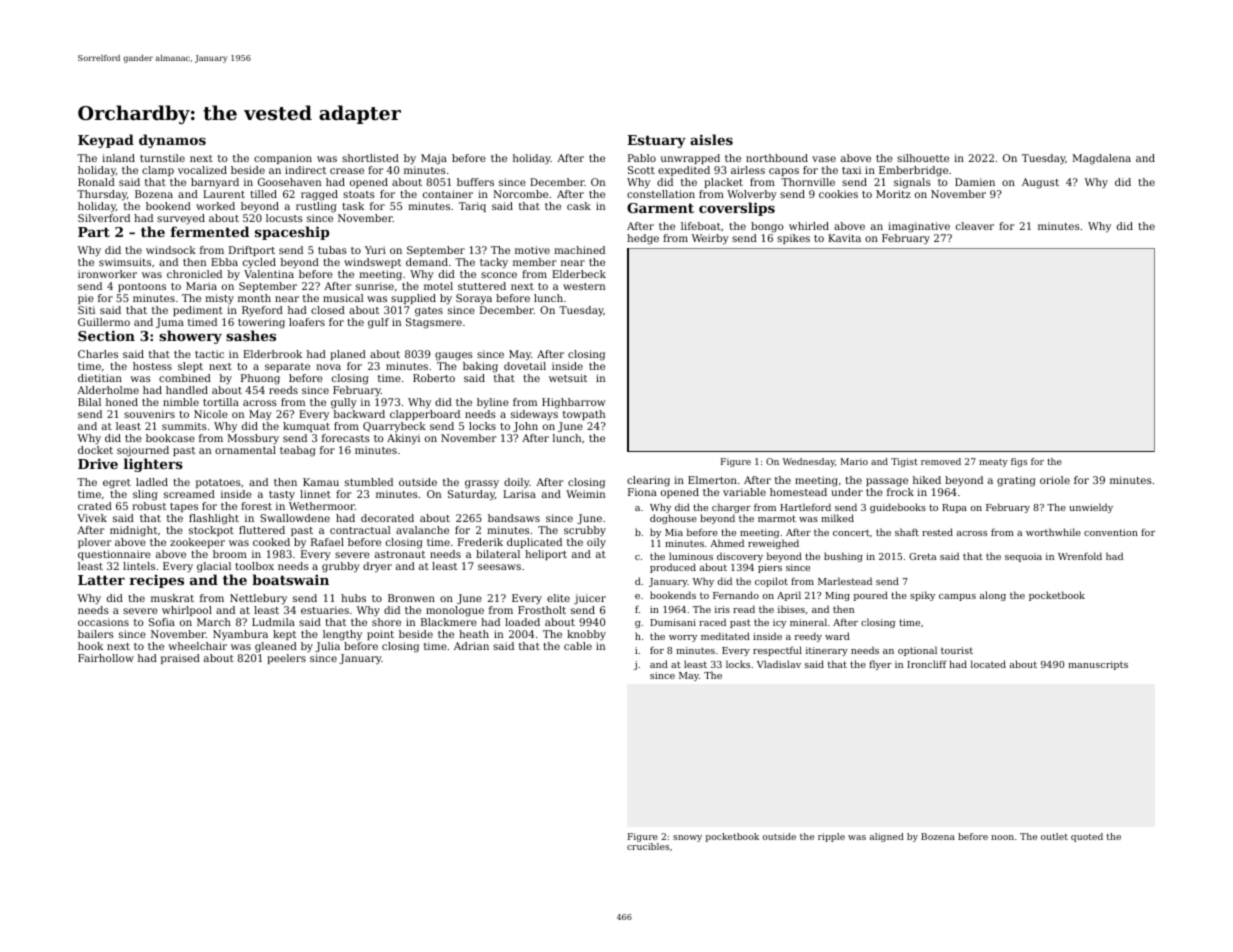  Describe the element at coordinates (648, 846) in the image. I see `crucibles` at that location.
